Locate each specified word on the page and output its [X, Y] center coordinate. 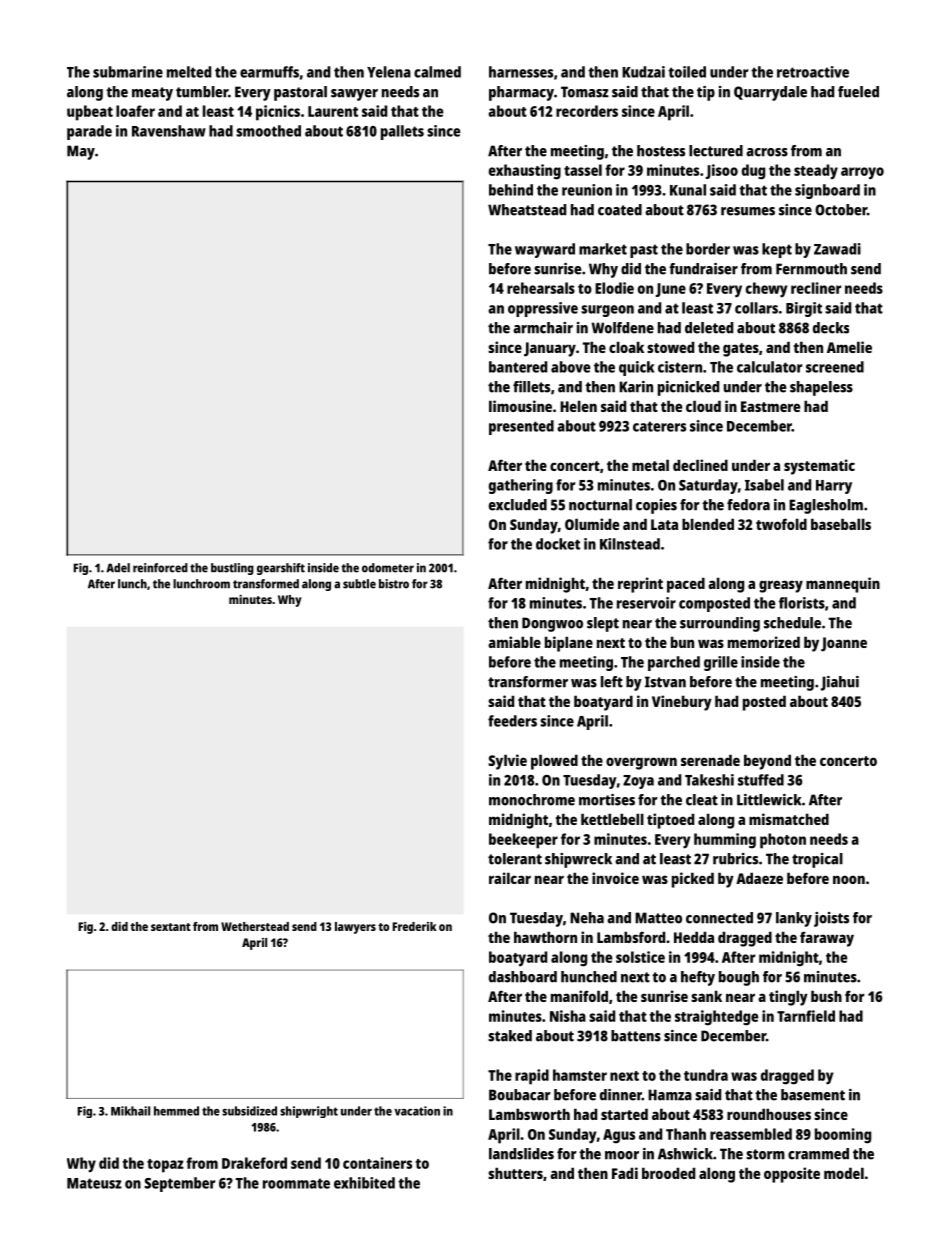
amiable [514, 642]
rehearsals [541, 288]
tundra [706, 1075]
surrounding [720, 624]
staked [510, 1036]
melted [189, 72]
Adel [118, 568]
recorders [587, 111]
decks [831, 328]
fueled [858, 92]
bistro [394, 584]
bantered [518, 367]
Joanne [844, 644]
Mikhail [130, 1111]
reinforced [160, 568]
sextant [171, 927]
